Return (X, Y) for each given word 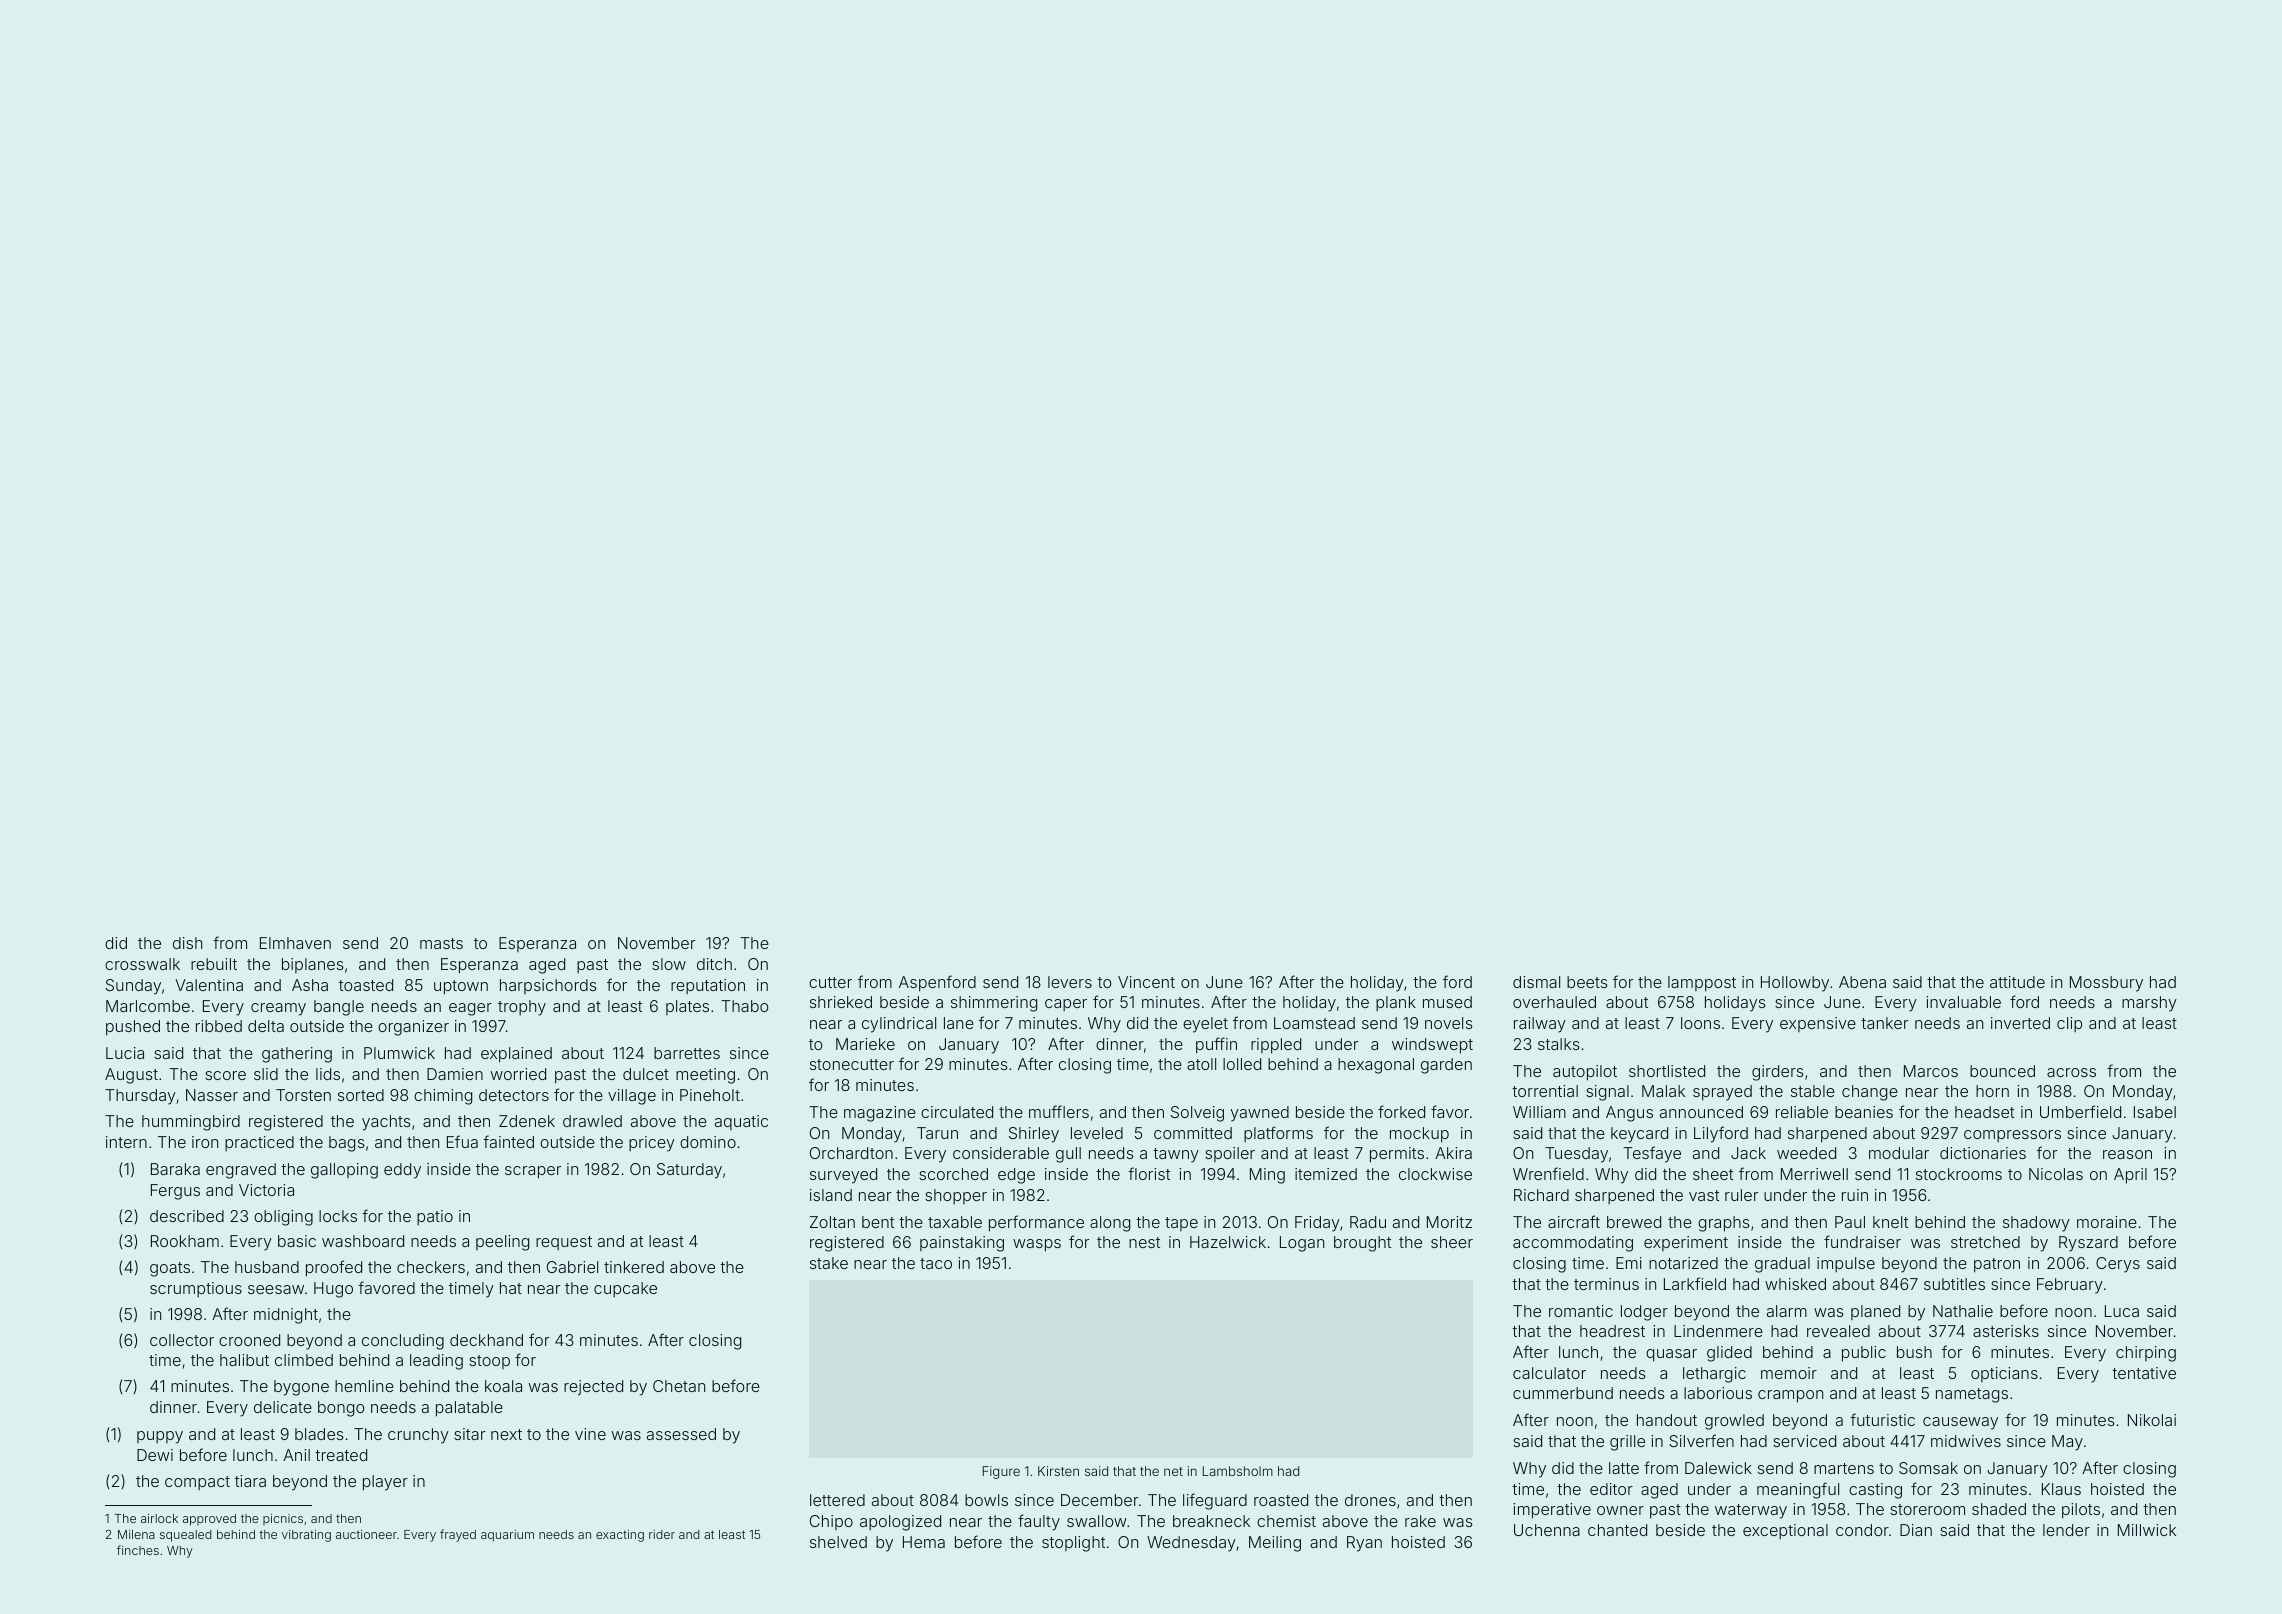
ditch (714, 964)
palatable (469, 1409)
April (2130, 1176)
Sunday (133, 987)
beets (1587, 982)
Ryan (1364, 1544)
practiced (259, 1143)
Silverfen (1701, 1440)
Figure (1001, 1472)
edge (1016, 1176)
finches (138, 1550)
